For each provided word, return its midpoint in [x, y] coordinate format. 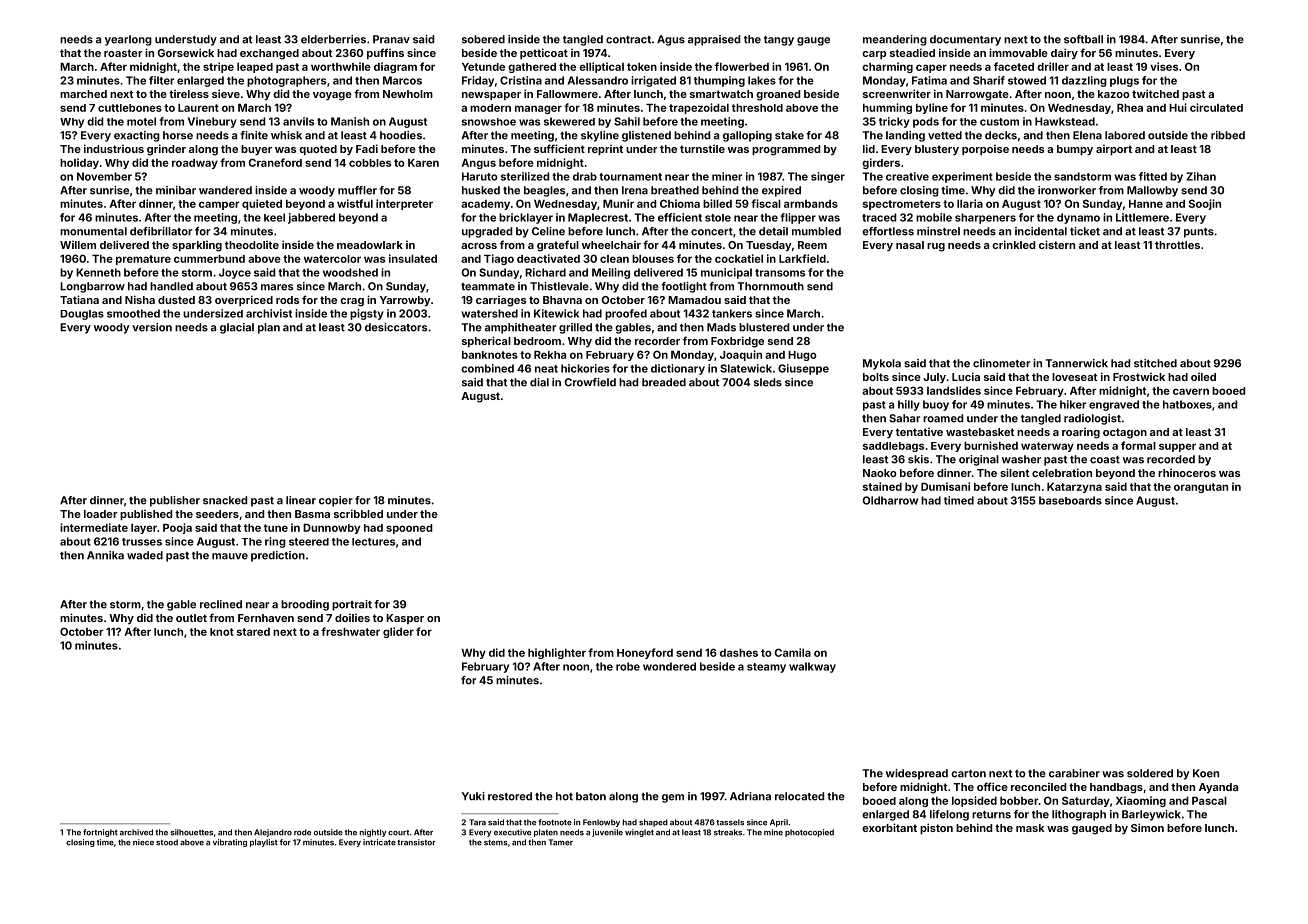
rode [302, 832]
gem [673, 798]
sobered [483, 39]
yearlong [128, 40]
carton [968, 774]
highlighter [557, 653]
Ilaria [970, 203]
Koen [1206, 773]
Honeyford [645, 653]
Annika [105, 555]
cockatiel [739, 258]
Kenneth [98, 272]
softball [1083, 39]
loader [101, 514]
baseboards [1070, 500]
